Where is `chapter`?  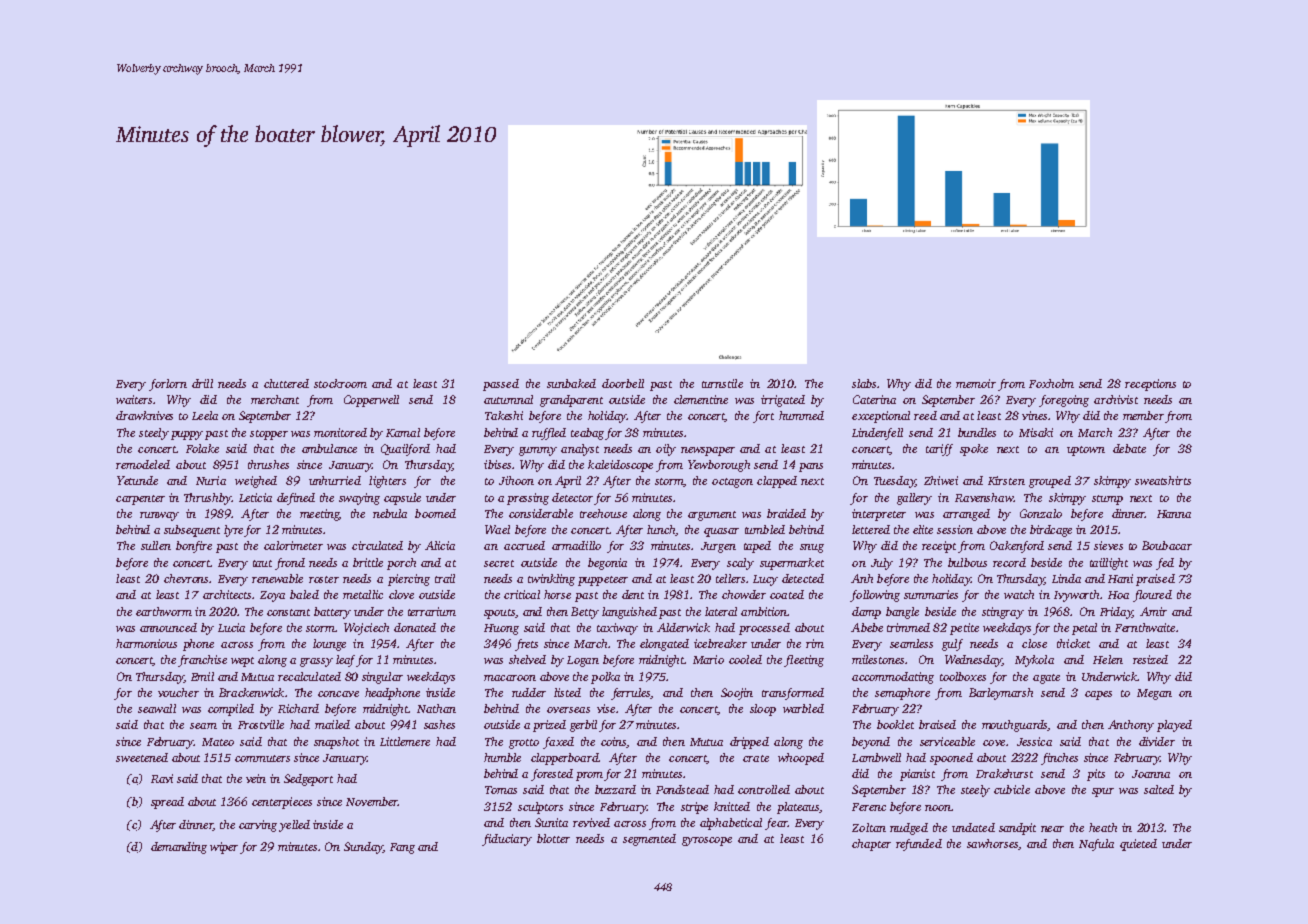 chapter is located at coordinates (871, 845).
